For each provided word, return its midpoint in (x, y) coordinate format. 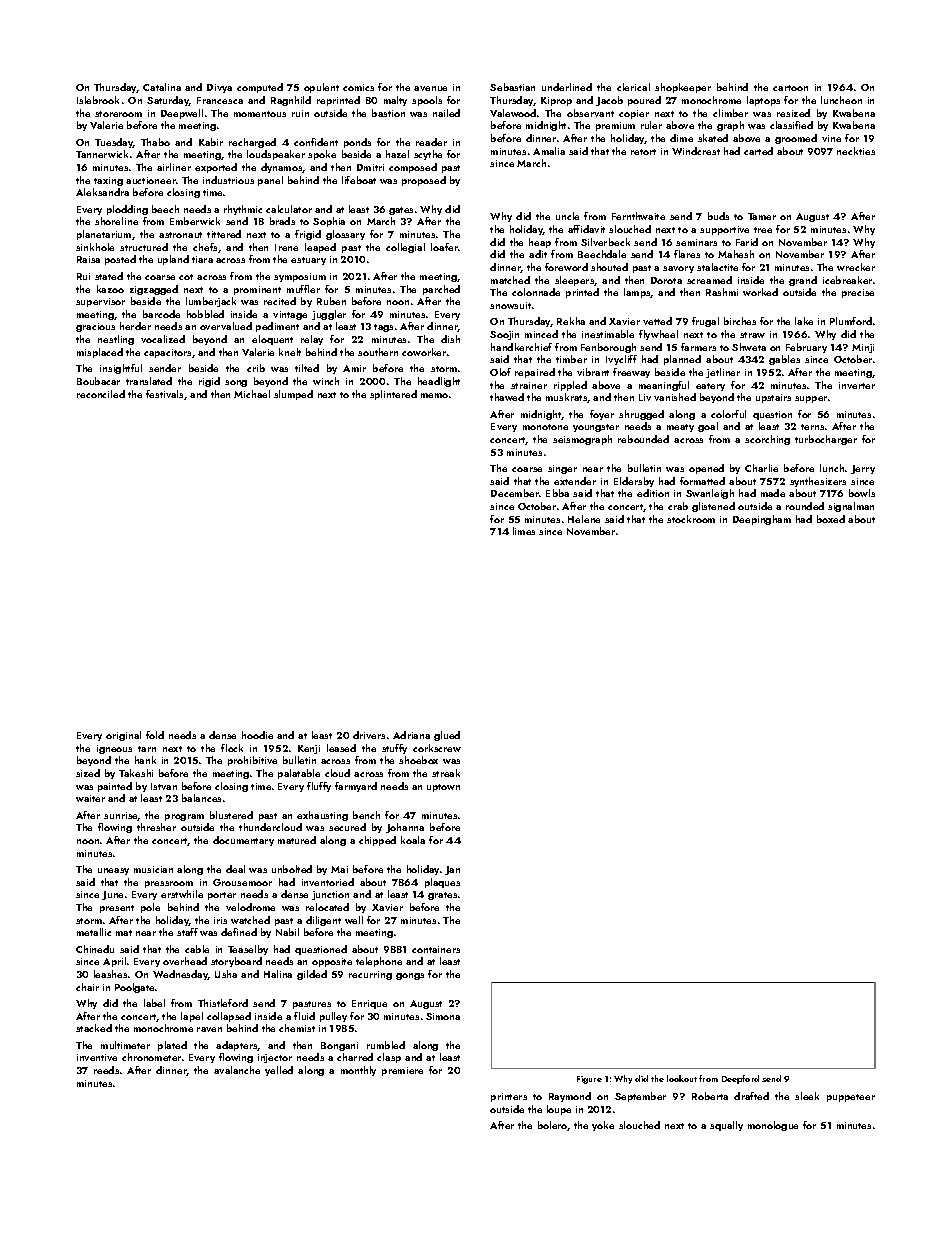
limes (524, 531)
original (123, 736)
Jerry (863, 469)
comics (358, 87)
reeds (106, 1070)
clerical (633, 87)
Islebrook (98, 100)
